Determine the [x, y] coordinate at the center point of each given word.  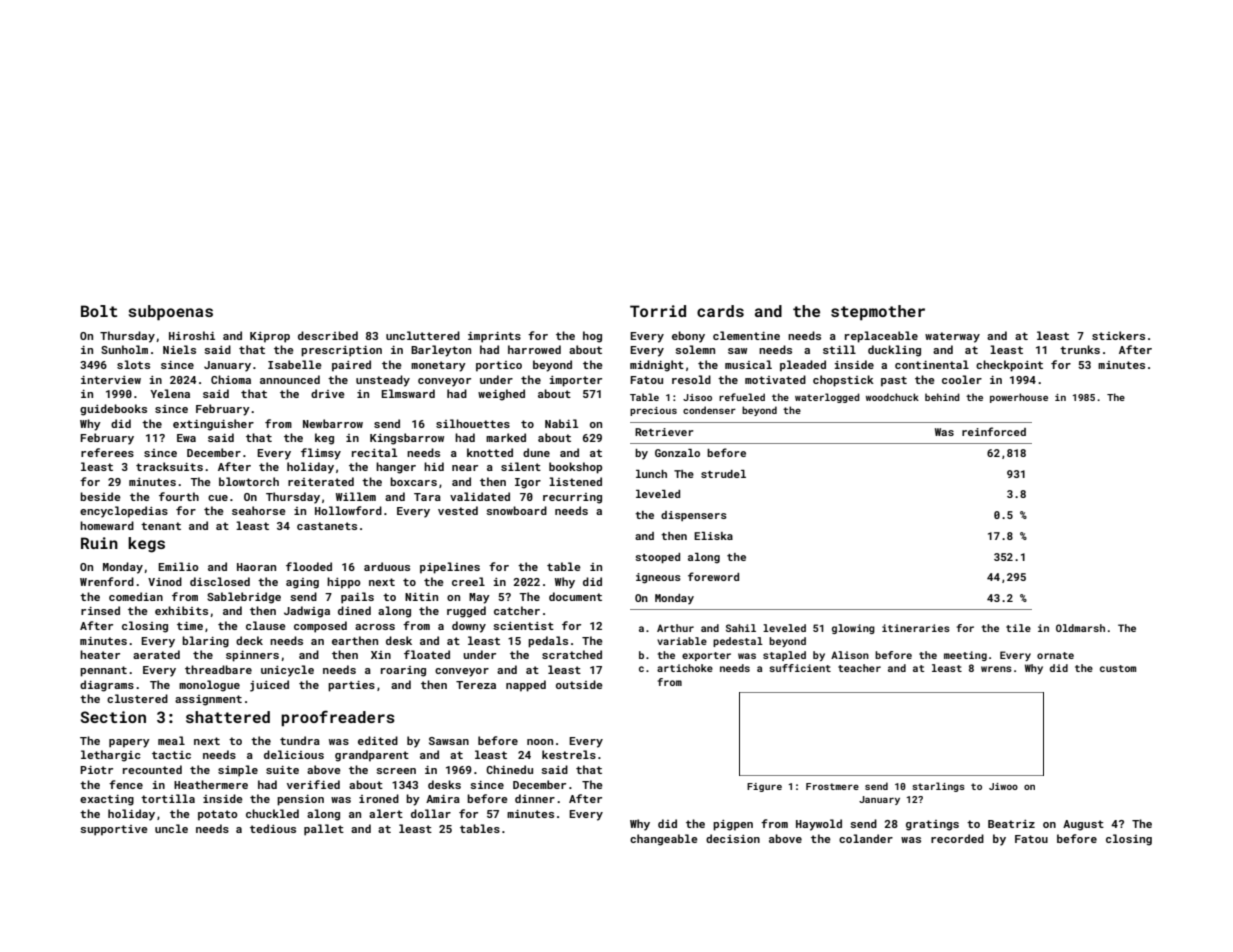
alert [386, 813]
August [1083, 825]
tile [1018, 628]
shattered [228, 717]
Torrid [658, 311]
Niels [179, 349]
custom [1118, 668]
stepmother [878, 313]
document [575, 596]
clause [266, 625]
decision [733, 838]
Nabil [561, 423]
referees [107, 452]
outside [579, 684]
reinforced [994, 431]
